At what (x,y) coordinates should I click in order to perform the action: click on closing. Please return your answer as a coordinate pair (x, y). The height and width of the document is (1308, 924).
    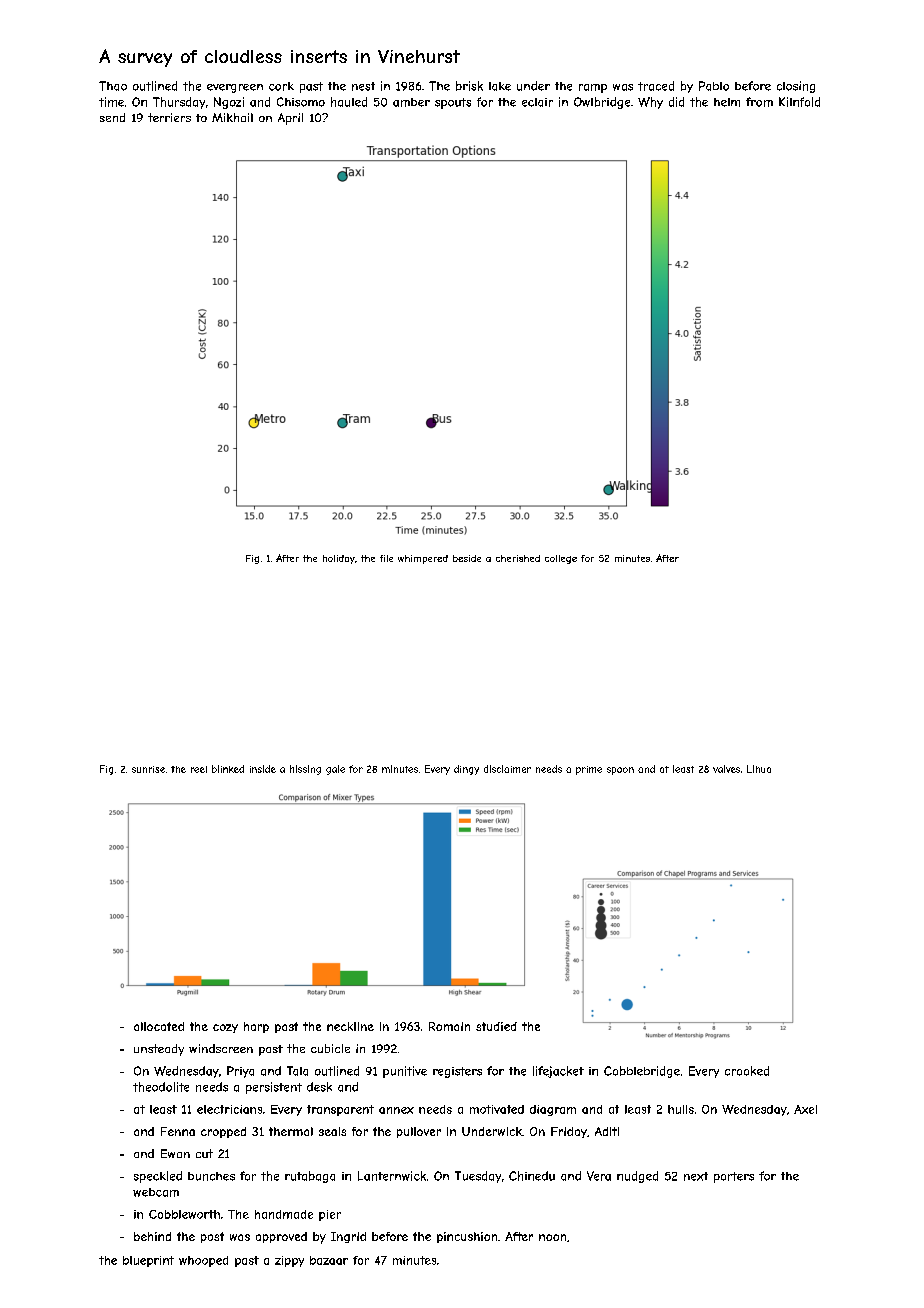
    Looking at the image, I should click on (796, 87).
